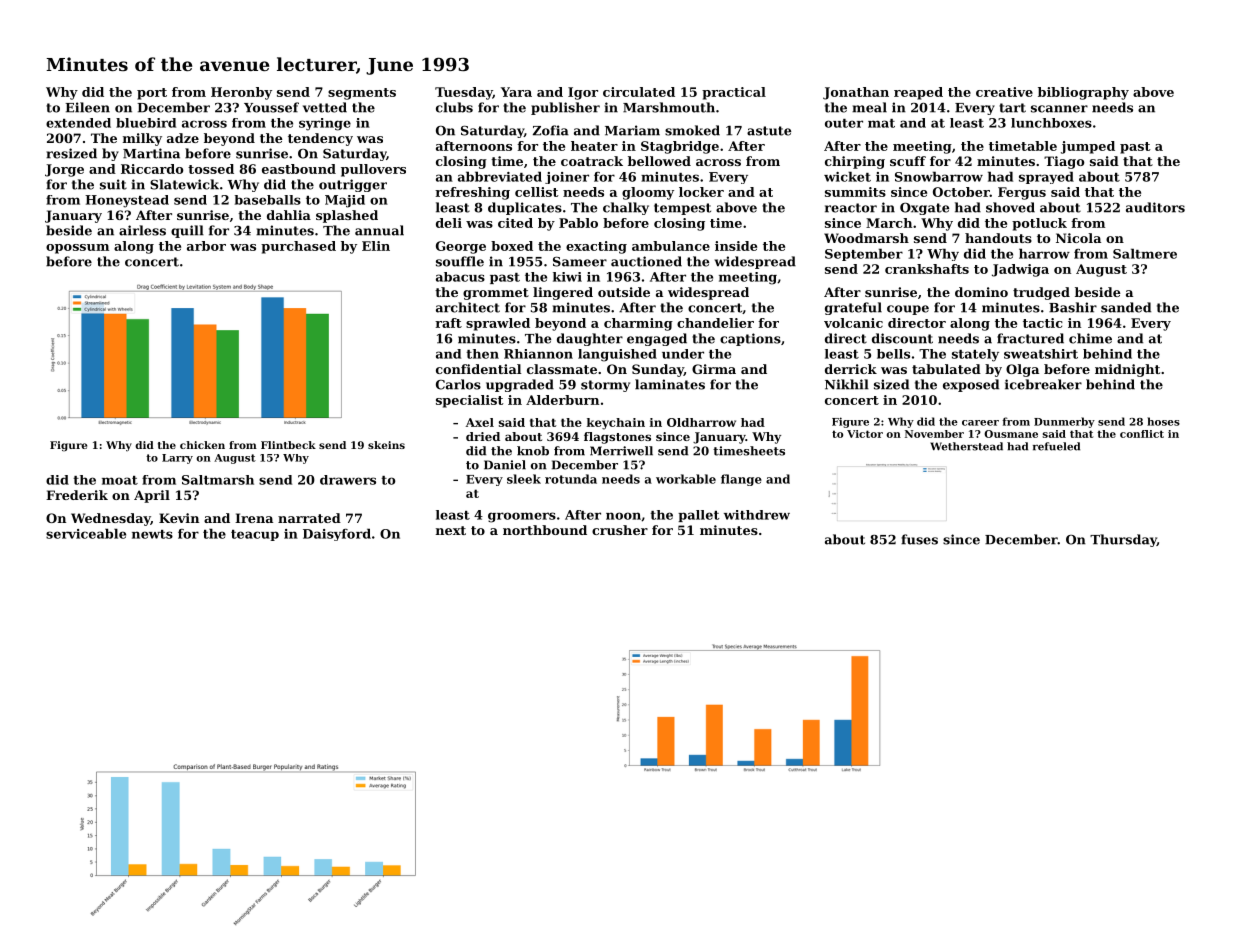 Image resolution: width=1233 pixels, height=952 pixels. I want to click on kiwi, so click(567, 277).
